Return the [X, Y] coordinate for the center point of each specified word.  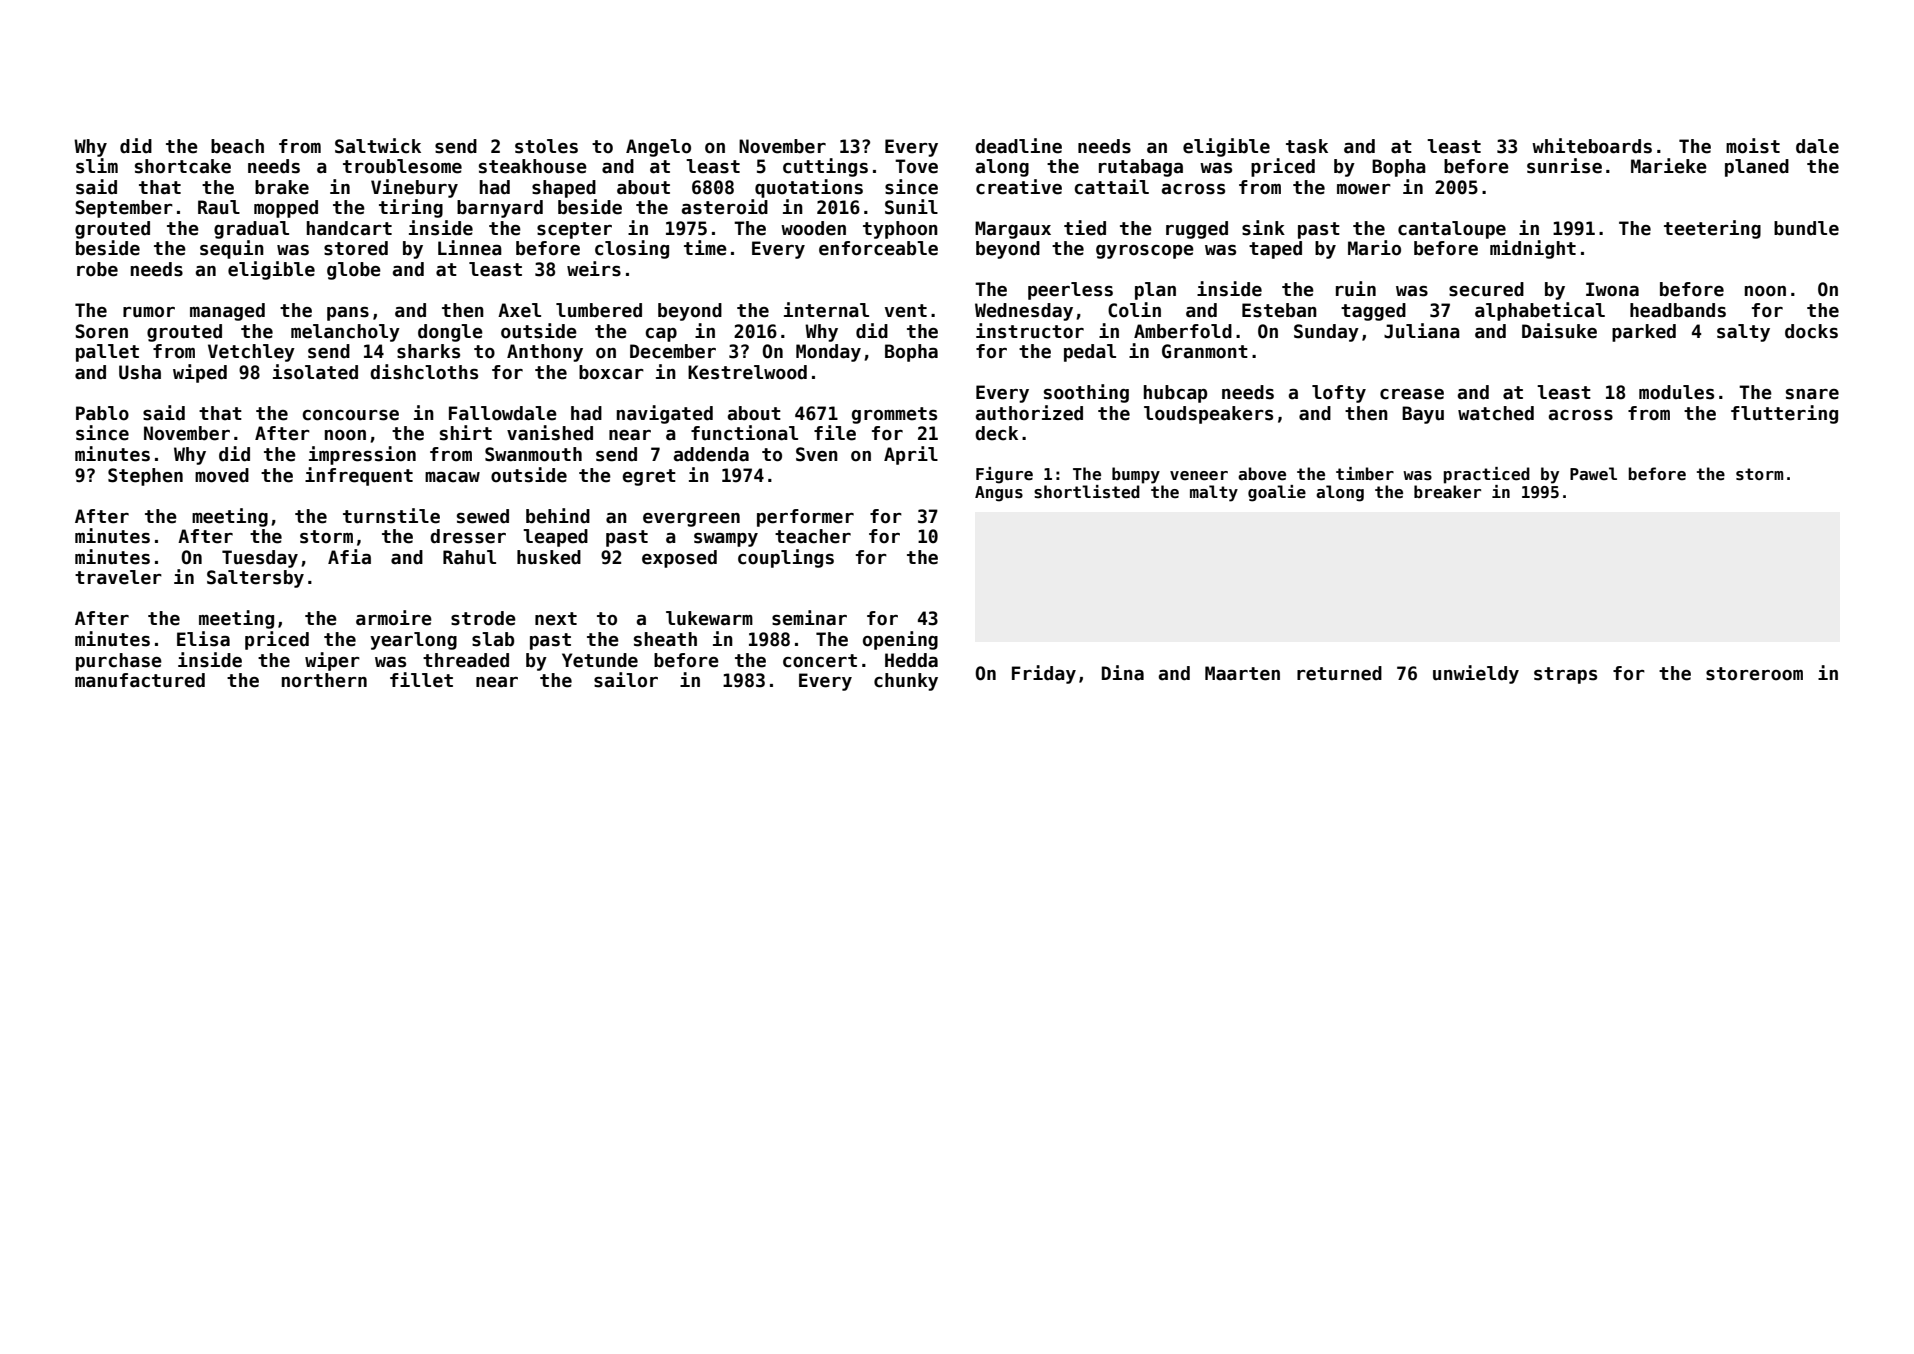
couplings [786, 558]
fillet [421, 680]
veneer [1199, 476]
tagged [1373, 312]
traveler [118, 577]
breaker [1447, 492]
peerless [1070, 291]
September [124, 209]
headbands [1678, 310]
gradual [251, 230]
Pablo [102, 413]
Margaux [1013, 230]
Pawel [1593, 473]
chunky [906, 682]
